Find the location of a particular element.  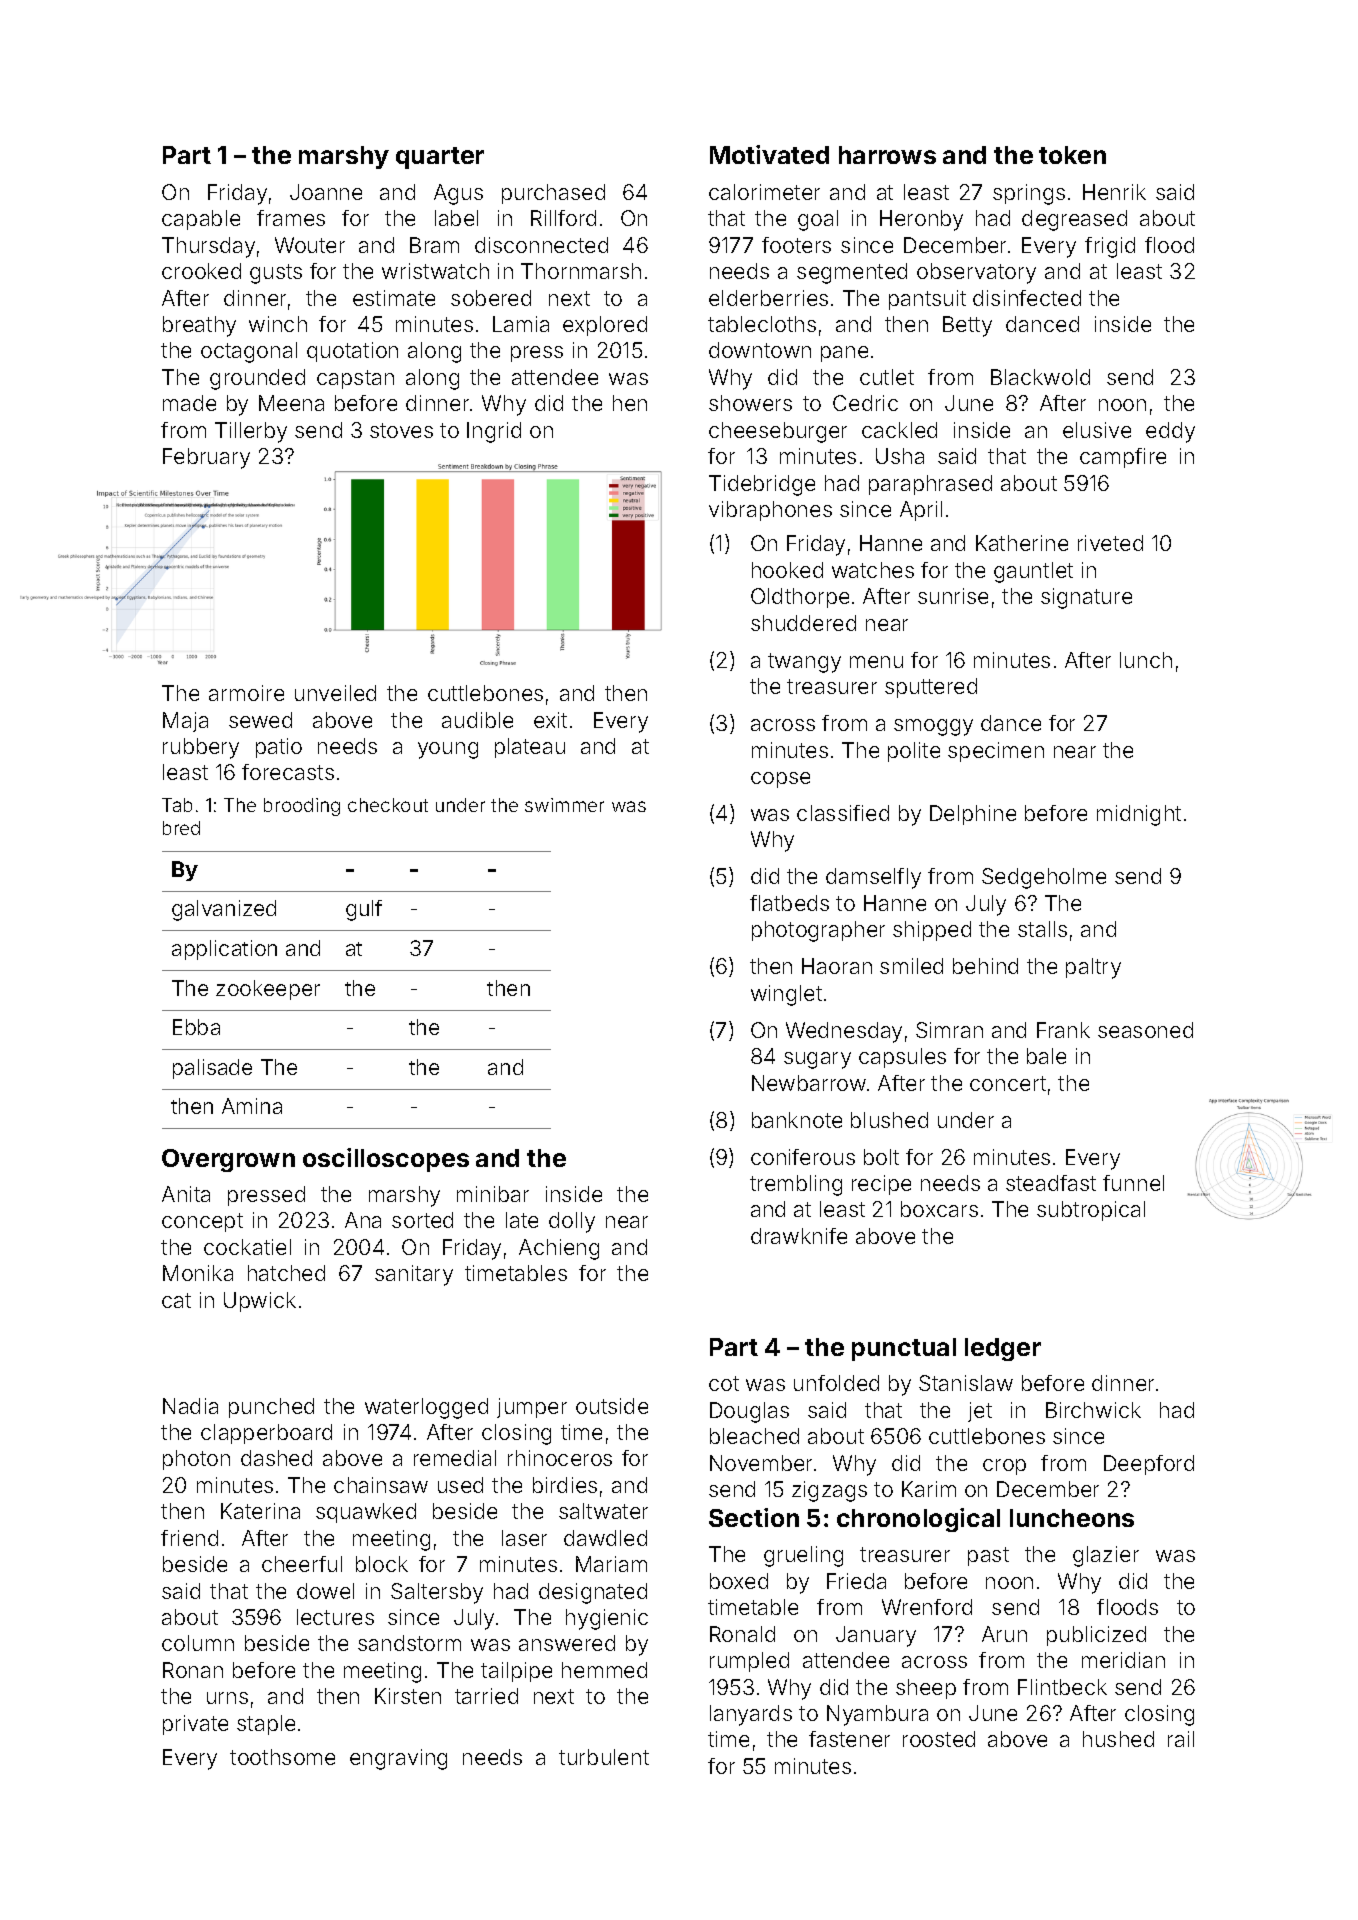

boxcars is located at coordinates (939, 1209).
